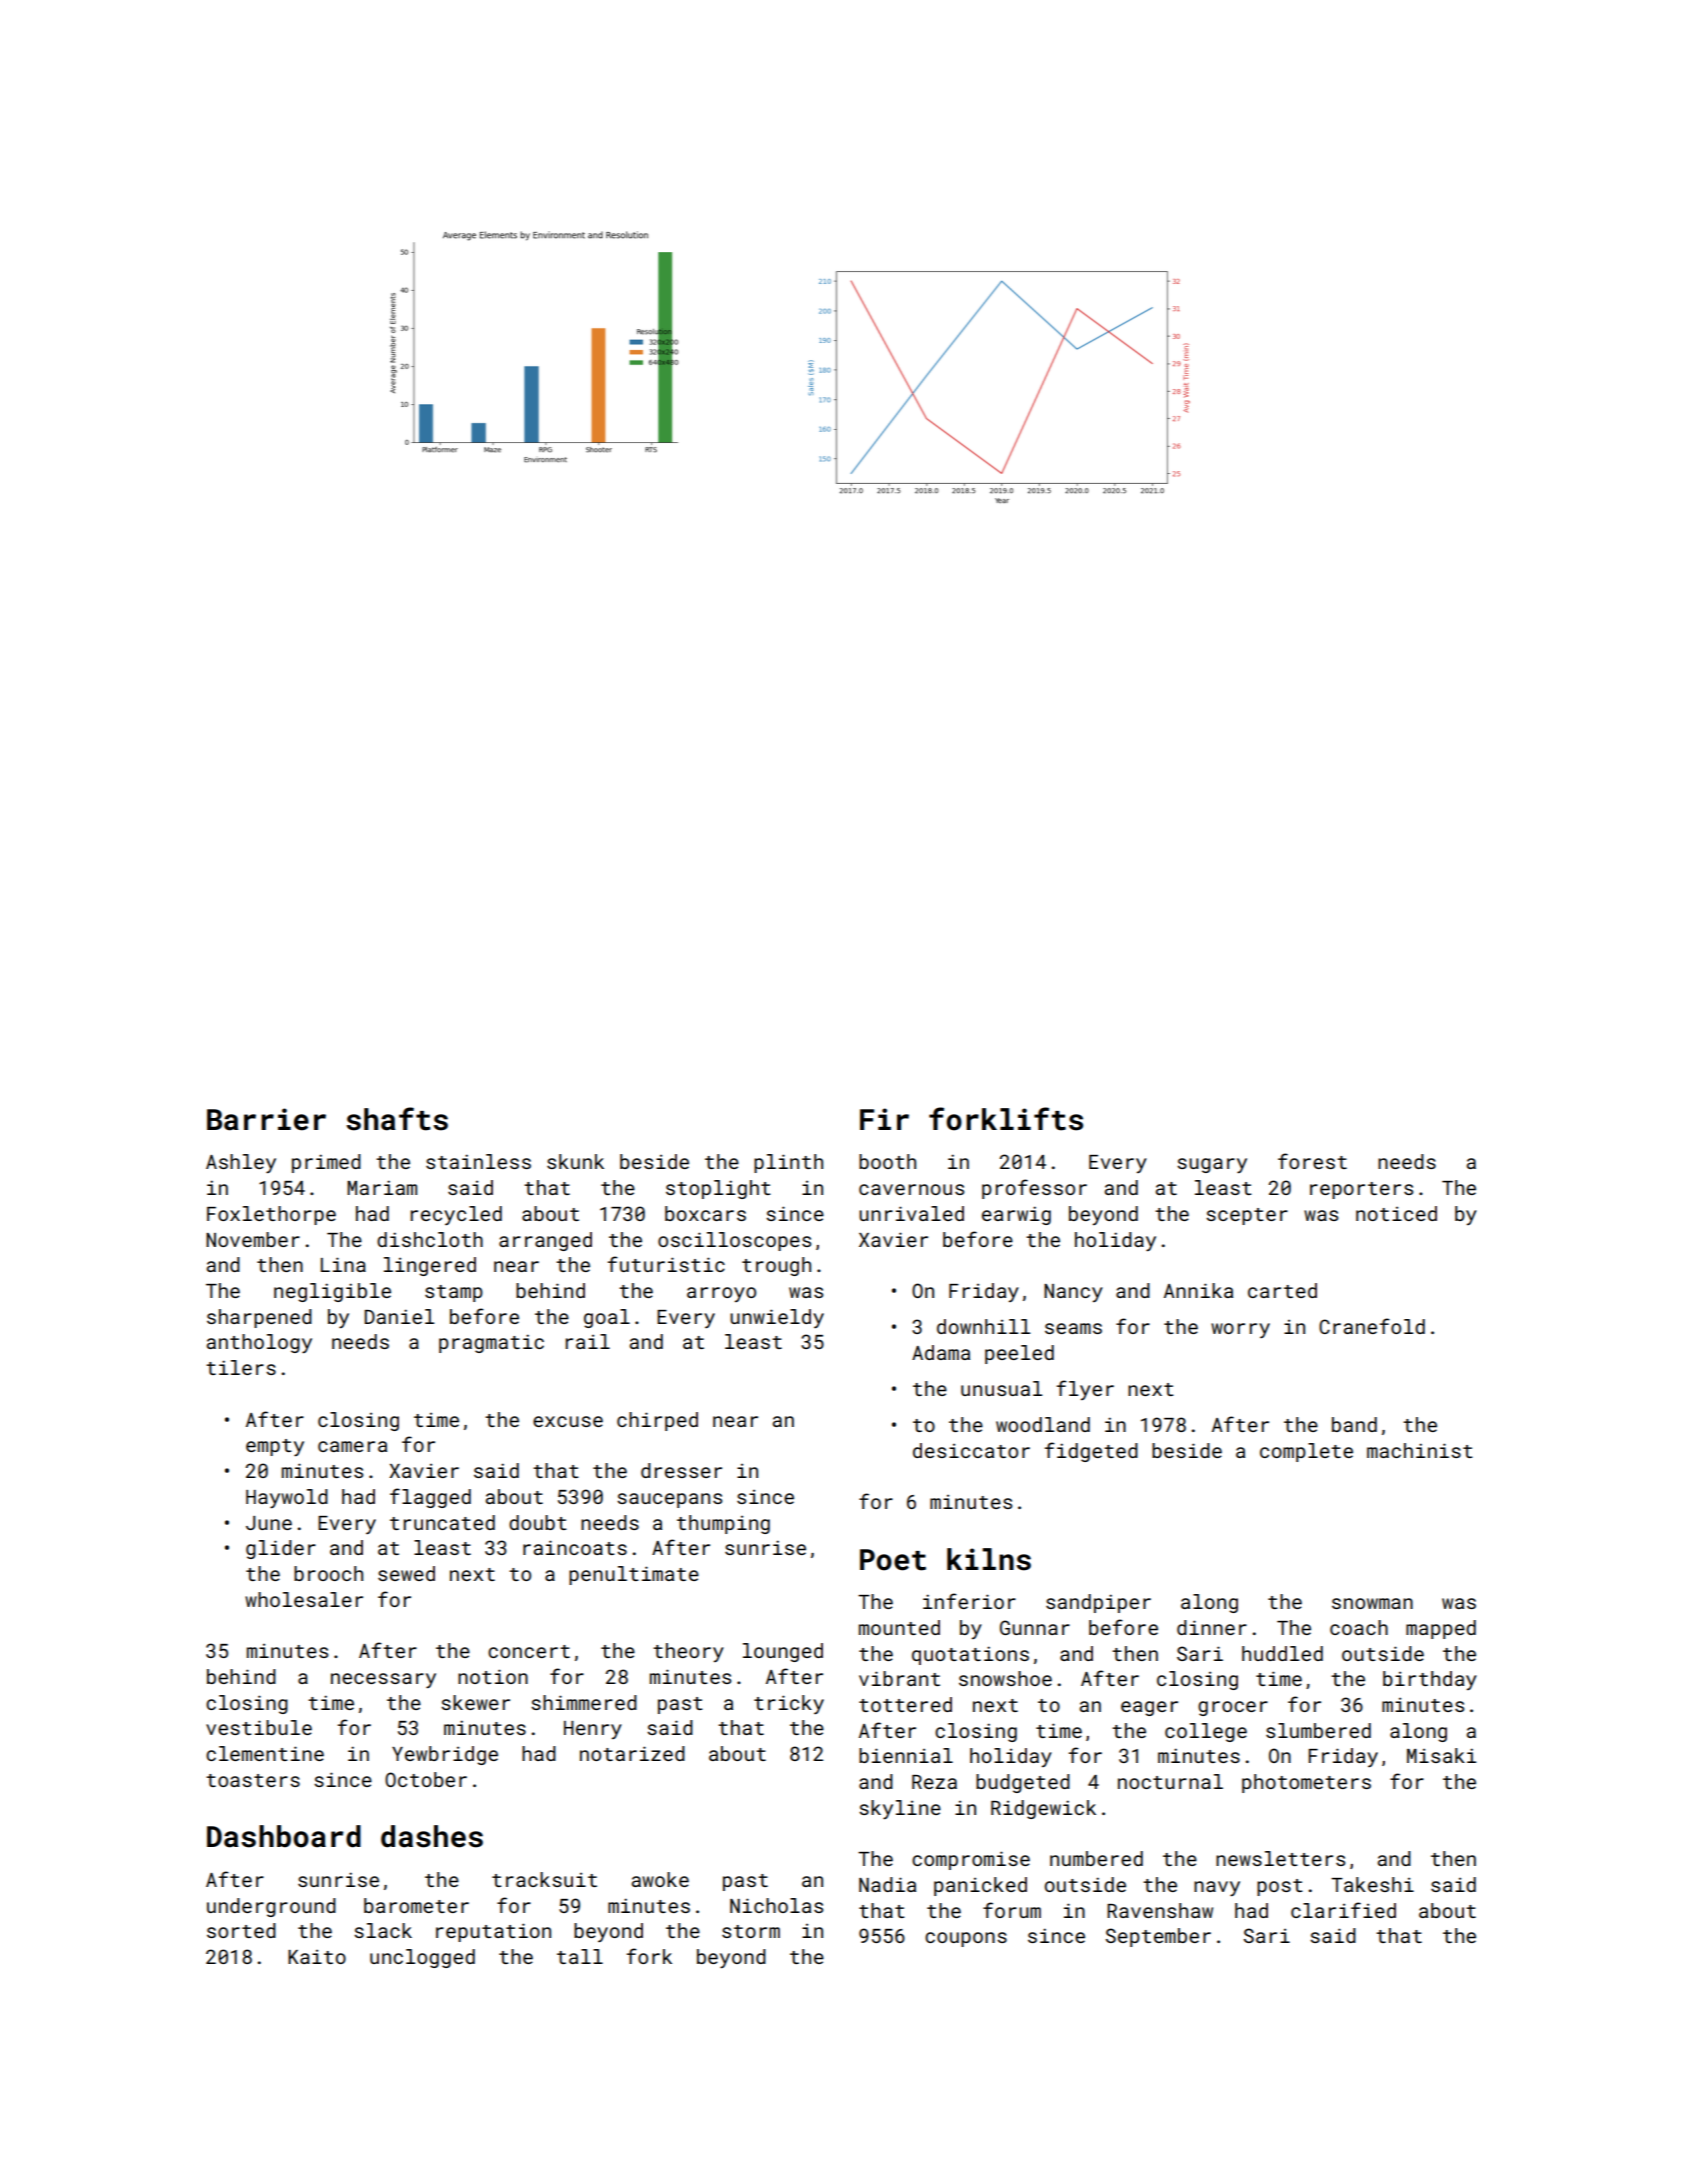  Describe the element at coordinates (1372, 1603) in the screenshot. I see `snowman` at that location.
